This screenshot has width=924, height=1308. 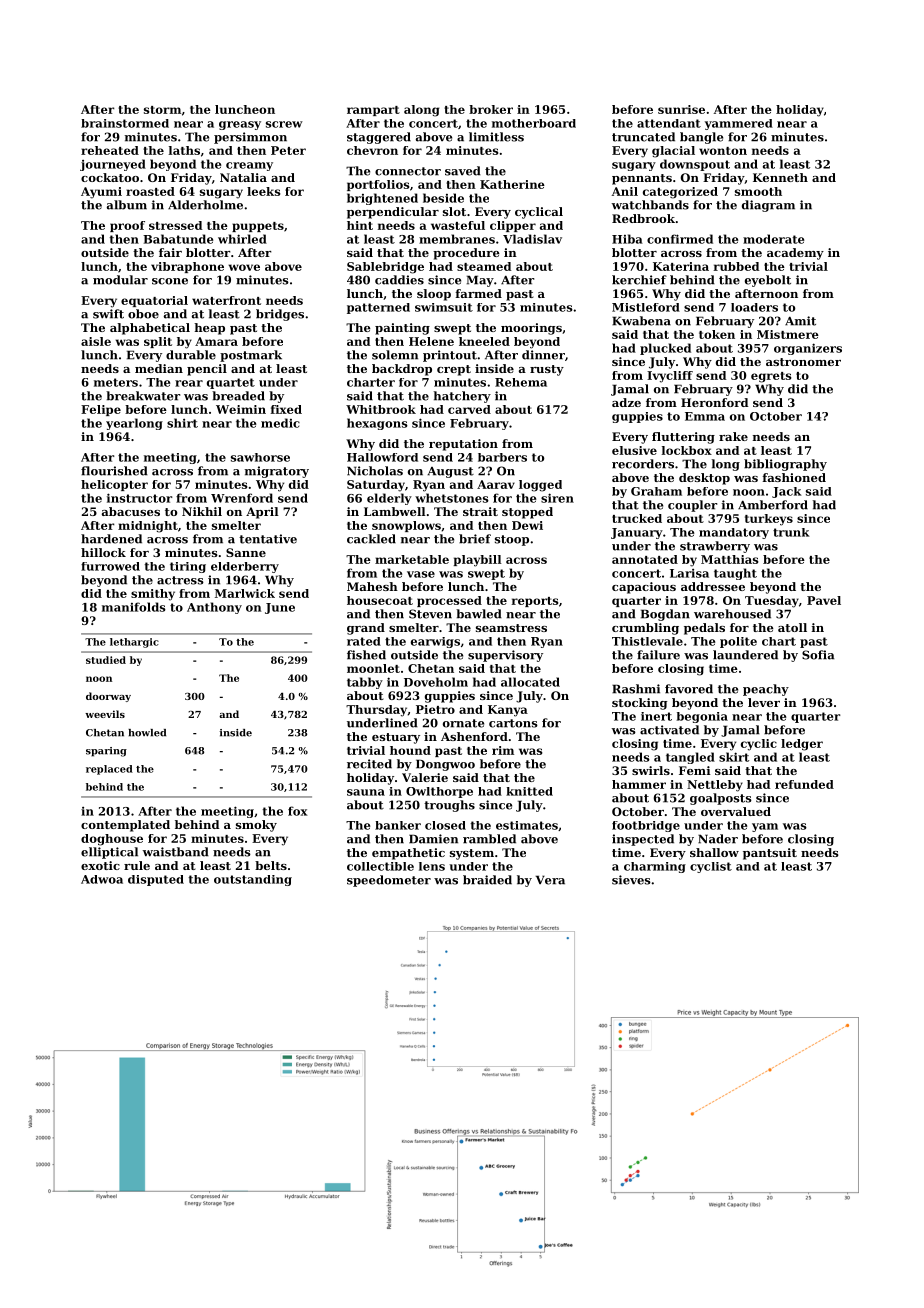 What do you see at coordinates (557, 498) in the screenshot?
I see `siren` at bounding box center [557, 498].
